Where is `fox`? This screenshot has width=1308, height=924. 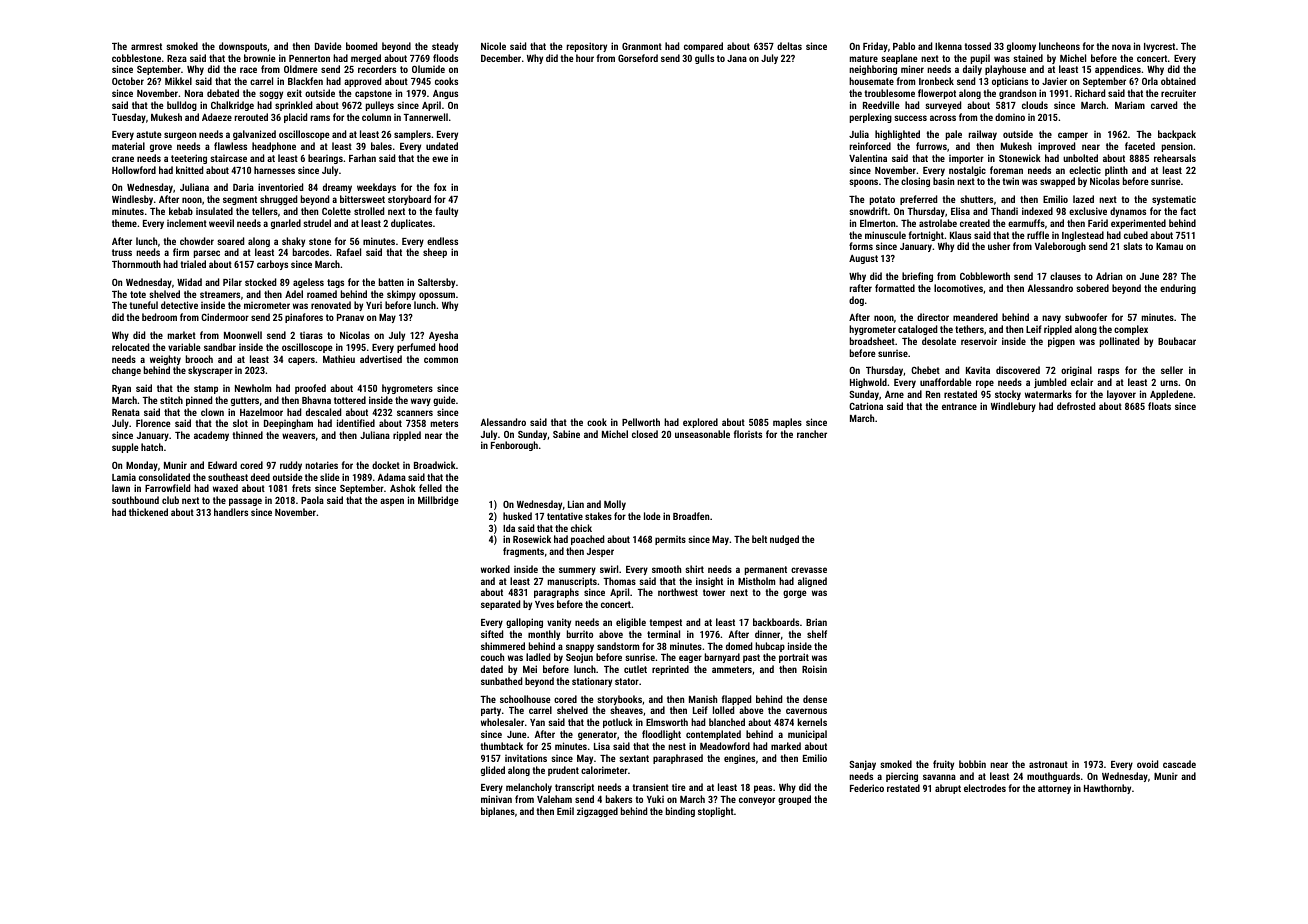 fox is located at coordinates (440, 187).
